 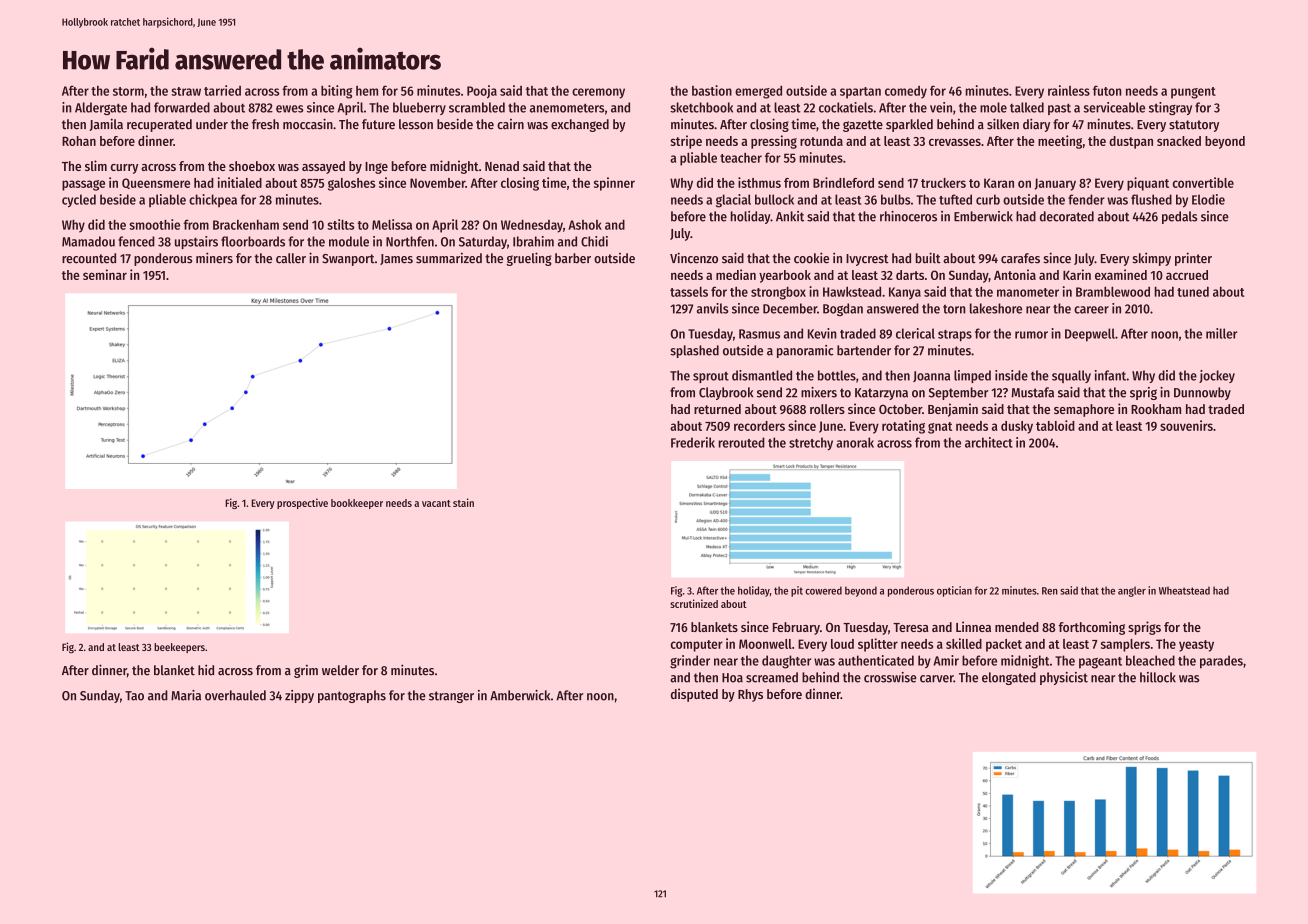 What do you see at coordinates (179, 648) in the image?
I see `beekeepers` at bounding box center [179, 648].
